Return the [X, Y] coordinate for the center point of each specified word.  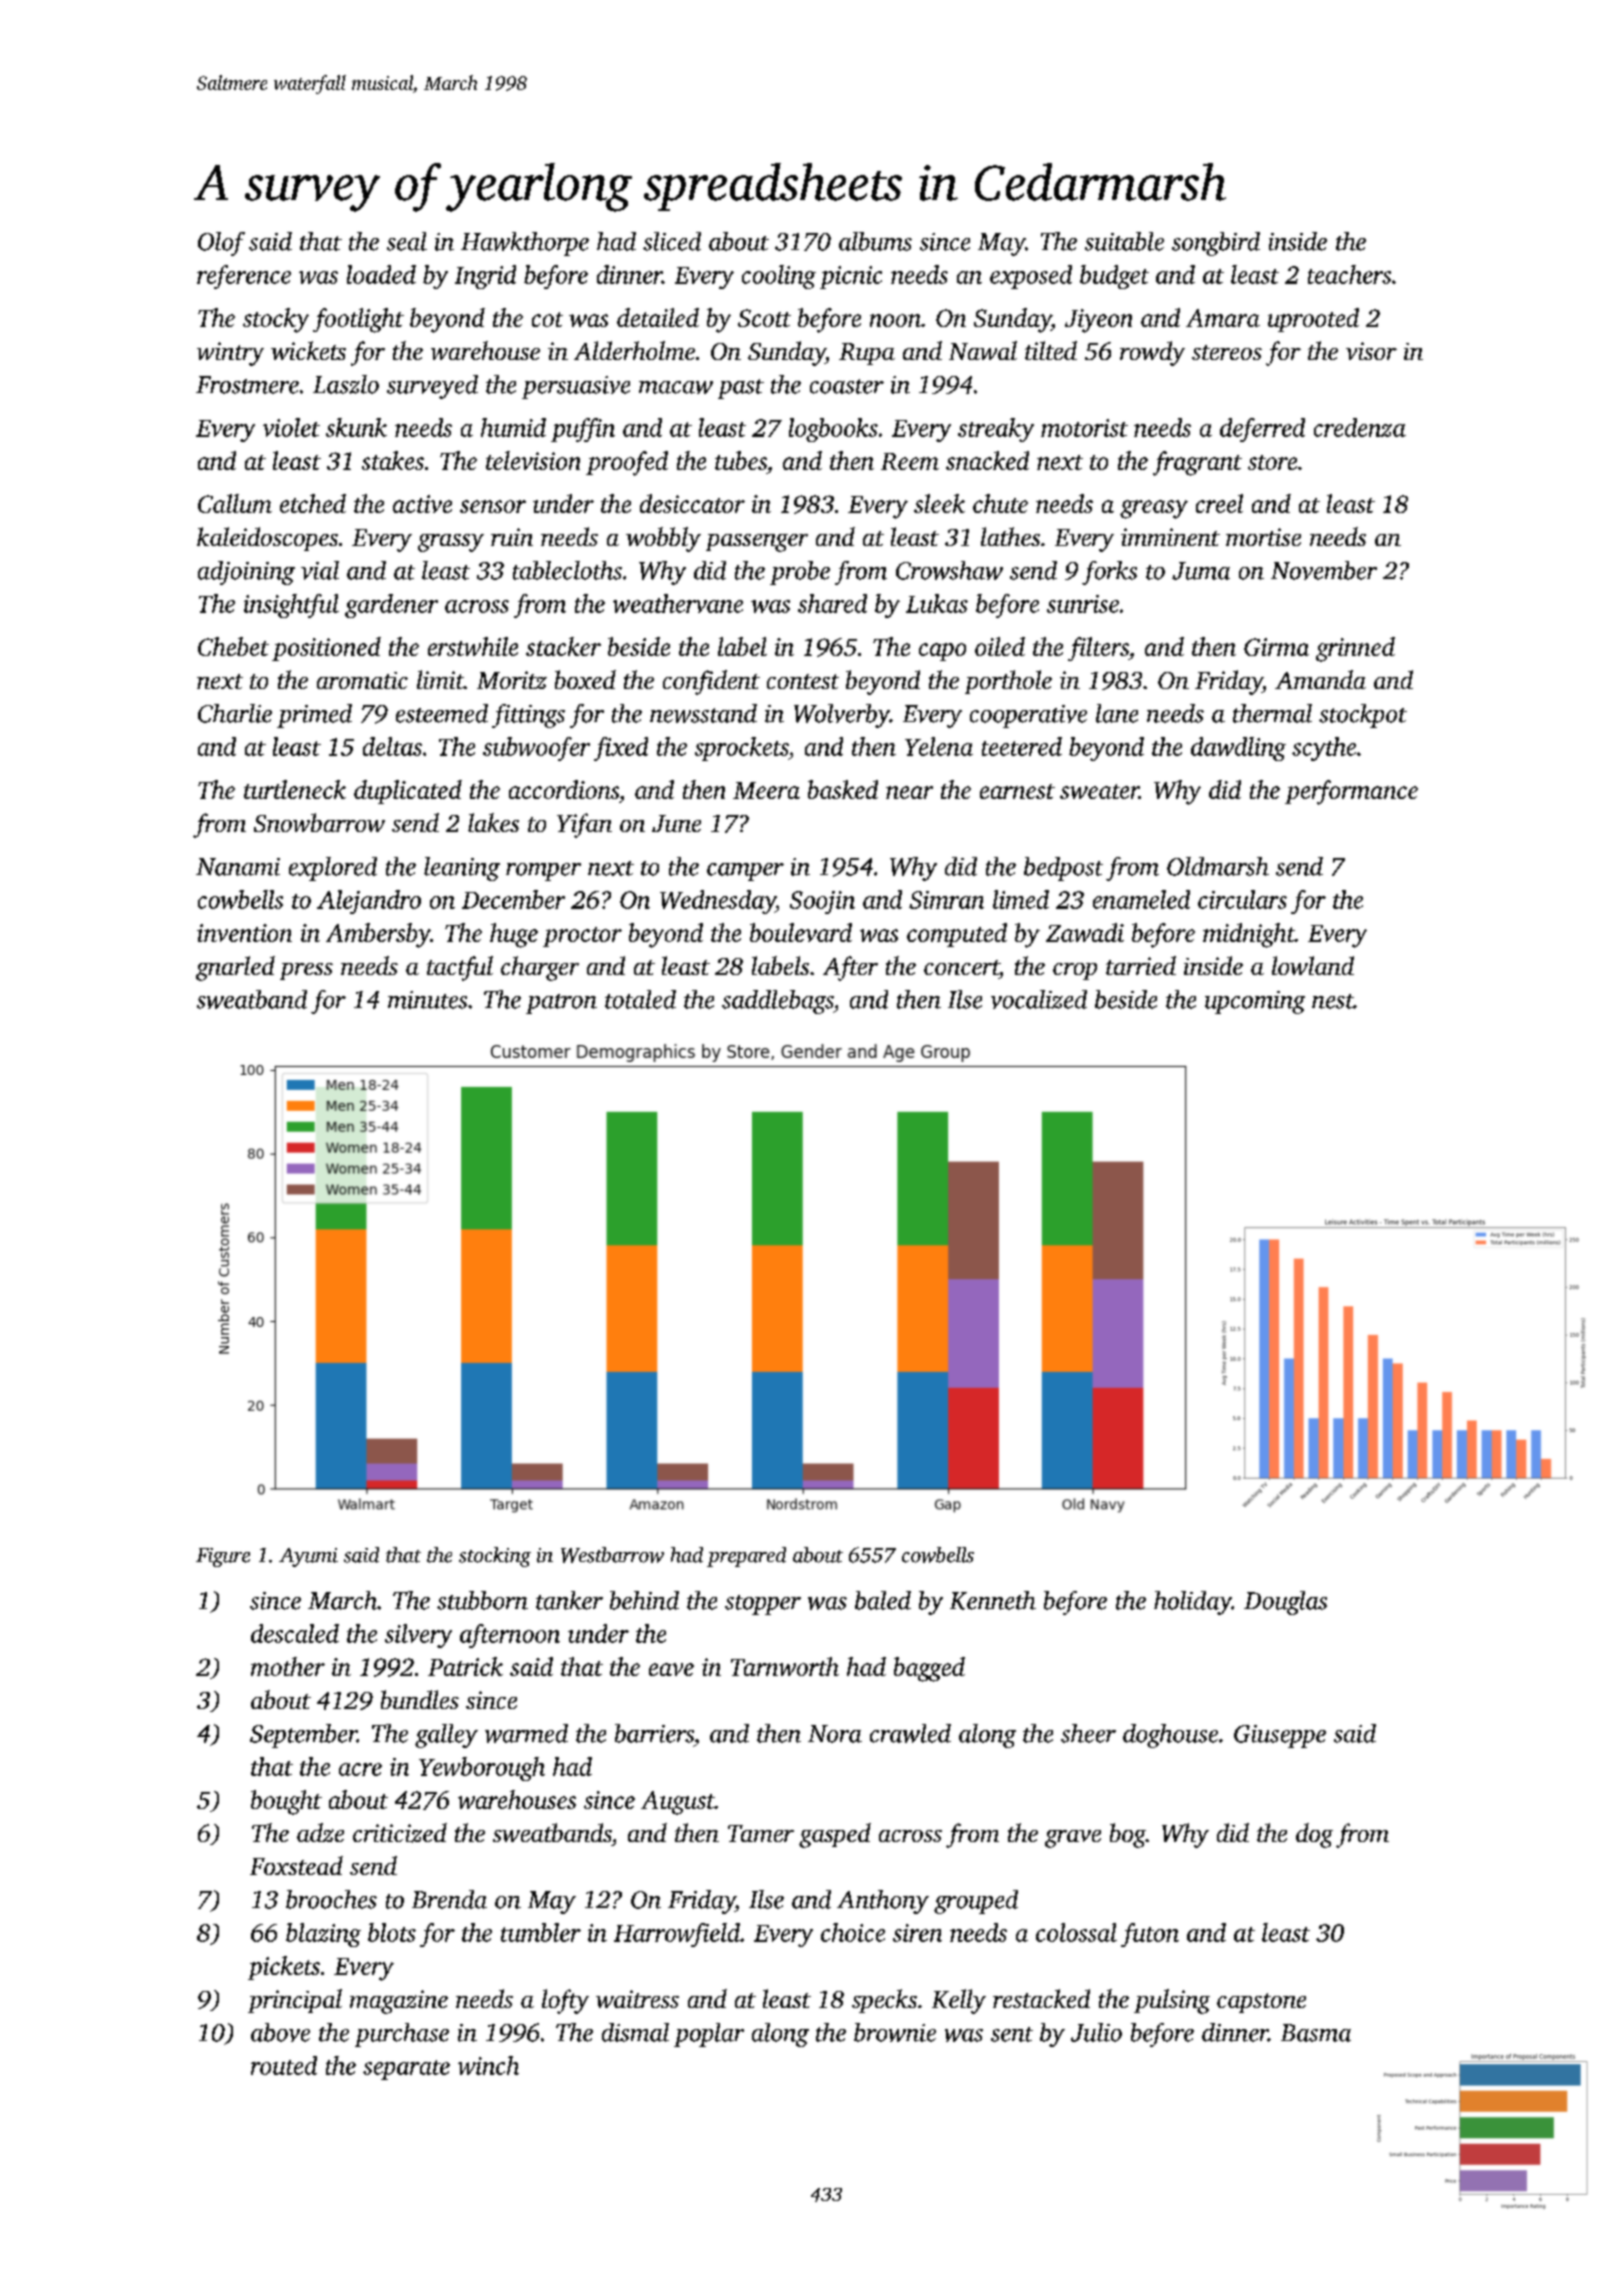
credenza [1360, 427]
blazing [323, 1935]
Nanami [238, 867]
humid [513, 427]
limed [1021, 899]
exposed [1031, 277]
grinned [1355, 649]
